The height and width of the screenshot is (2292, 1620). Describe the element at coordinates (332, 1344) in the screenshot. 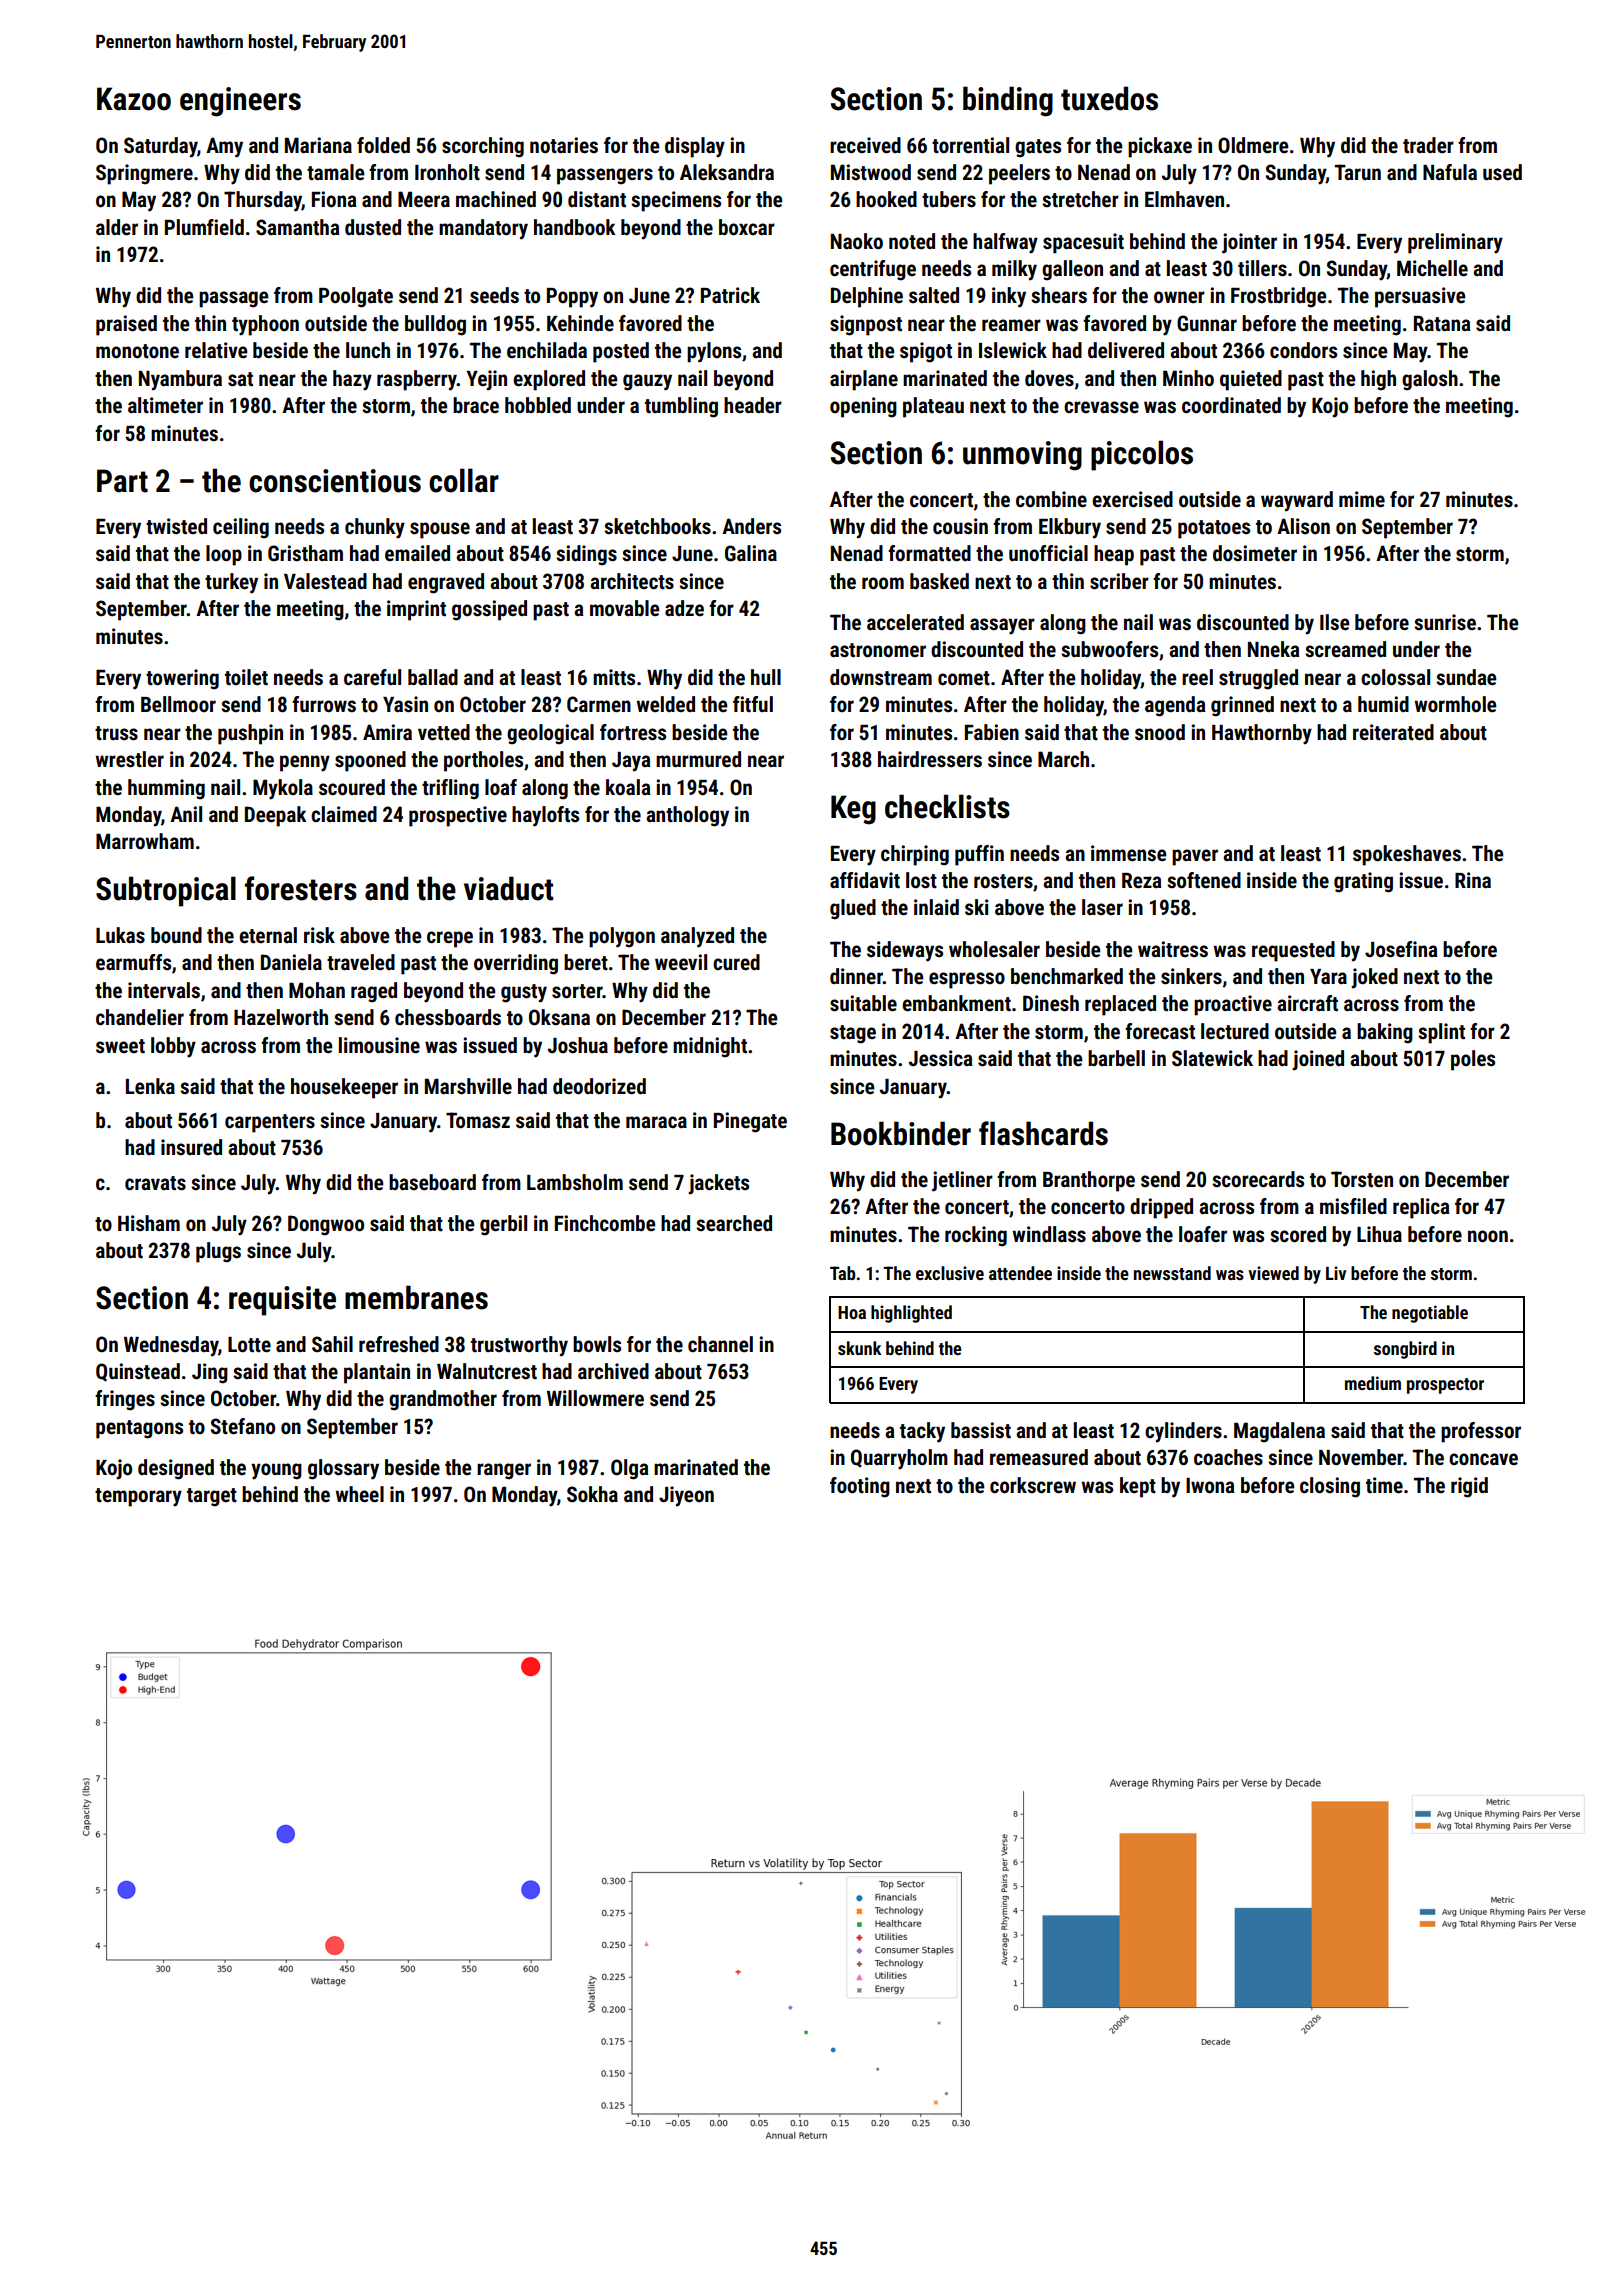

I see `Sahil` at that location.
